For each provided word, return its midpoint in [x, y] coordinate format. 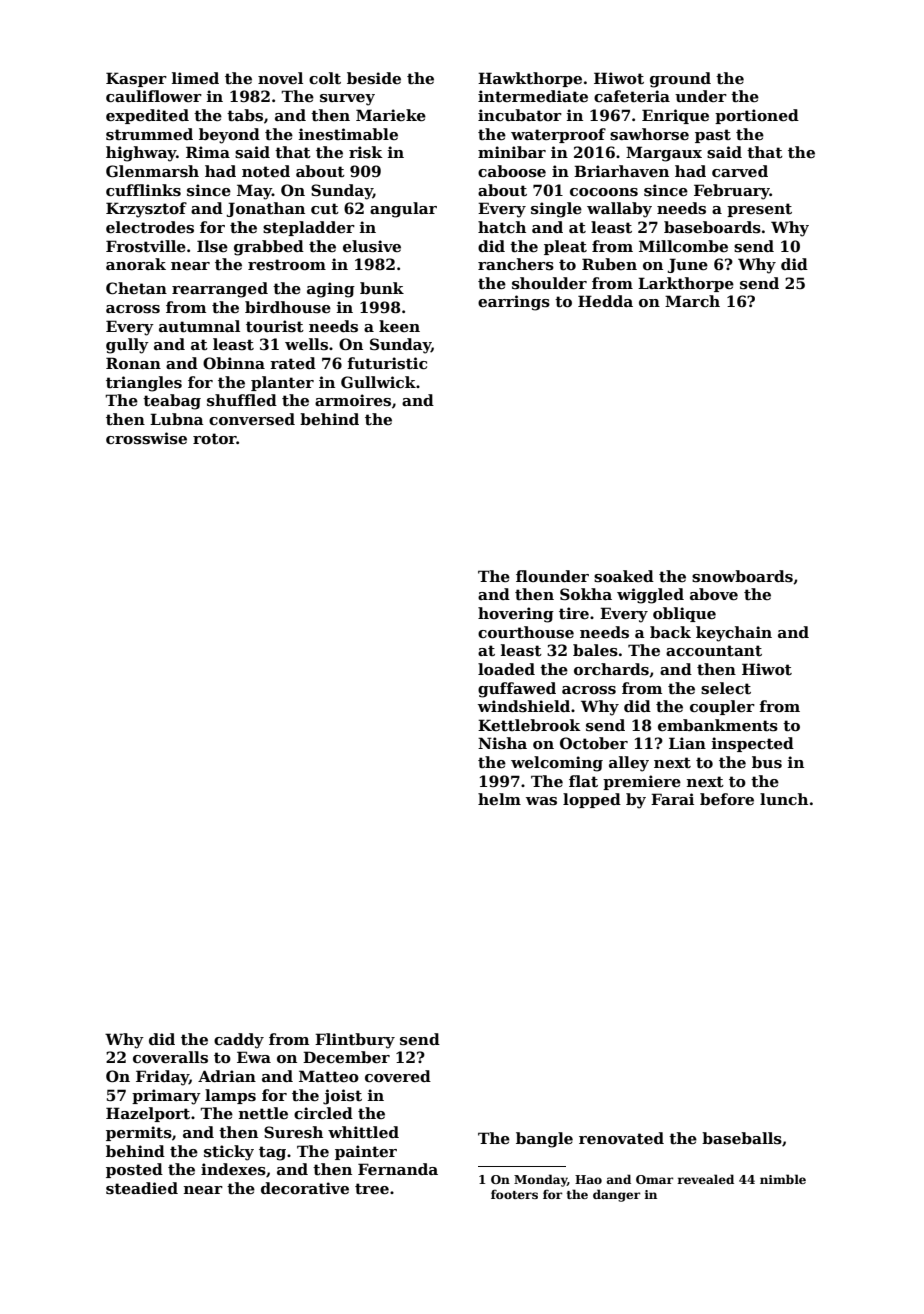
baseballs [742, 1138]
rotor [215, 438]
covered [398, 1076]
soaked [624, 576]
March [692, 301]
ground [680, 80]
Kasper [136, 79]
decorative [305, 1188]
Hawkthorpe [530, 79]
